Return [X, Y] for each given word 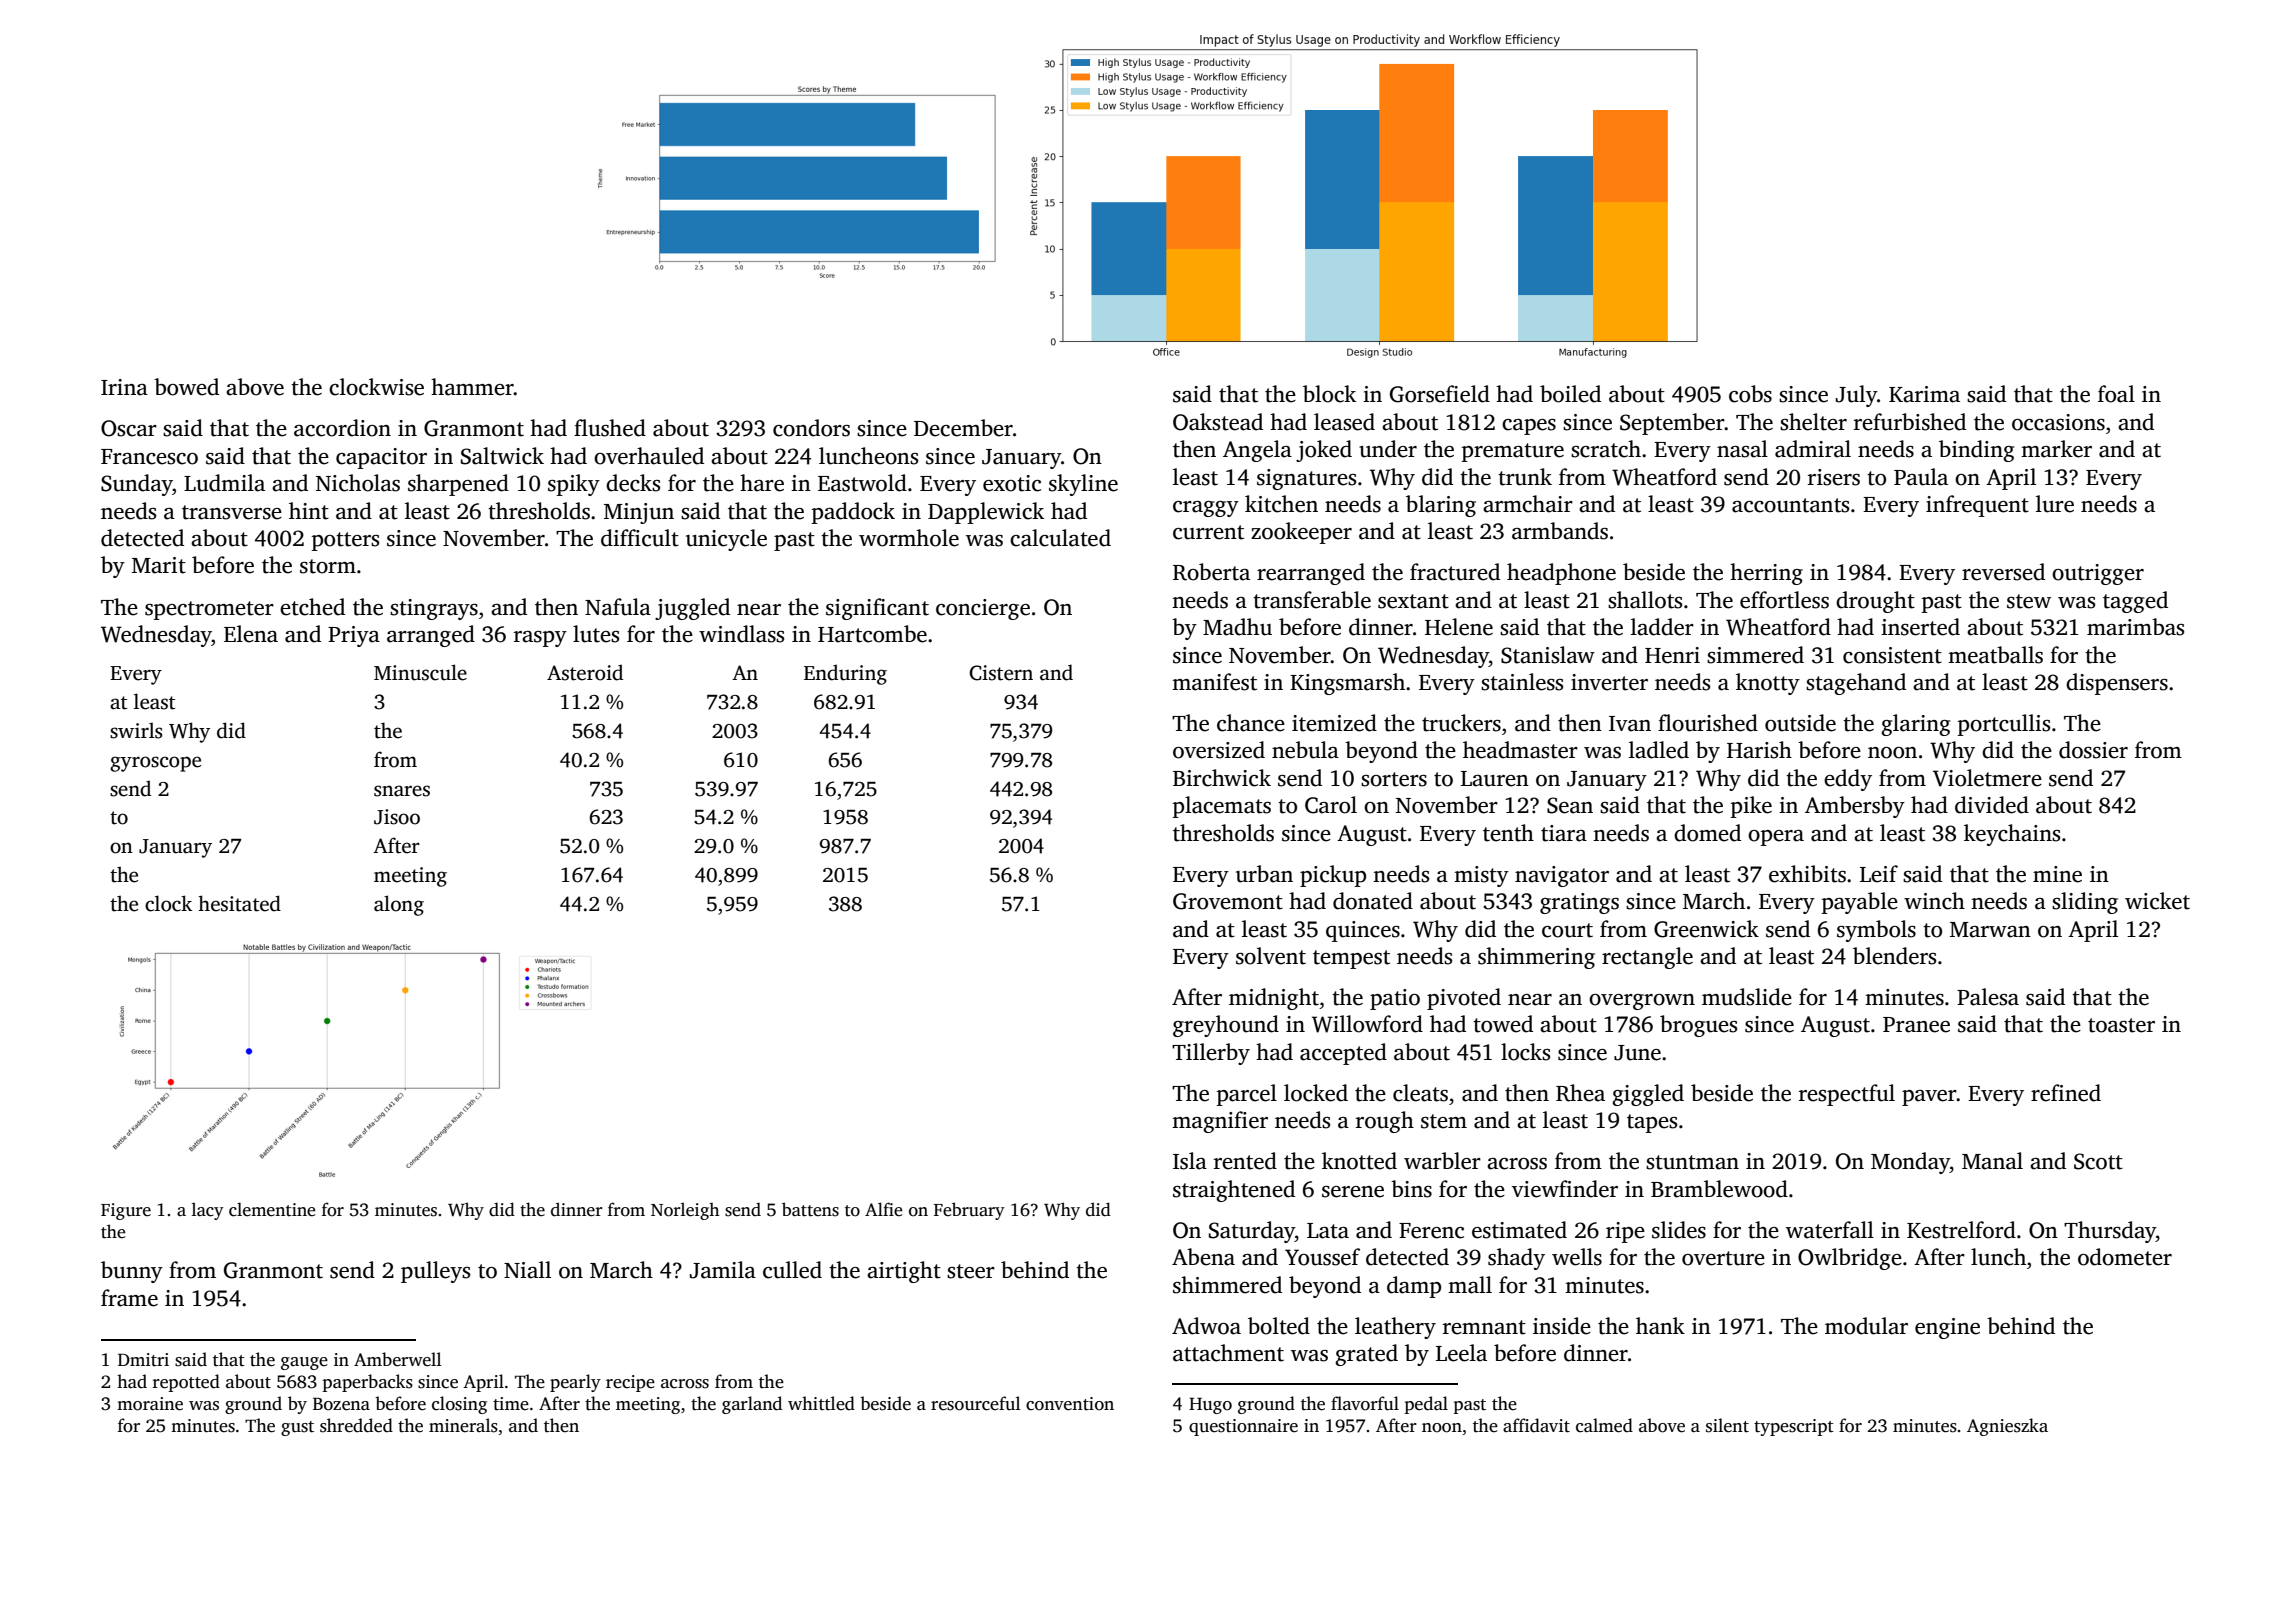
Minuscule [420, 672]
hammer [472, 387]
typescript [1794, 1427]
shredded [356, 1425]
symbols [1876, 931]
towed [1503, 1024]
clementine [272, 1209]
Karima [1924, 394]
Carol [1331, 805]
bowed [186, 387]
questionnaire [1243, 1427]
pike [1751, 807]
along [399, 905]
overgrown [1642, 1002]
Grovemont [1228, 901]
